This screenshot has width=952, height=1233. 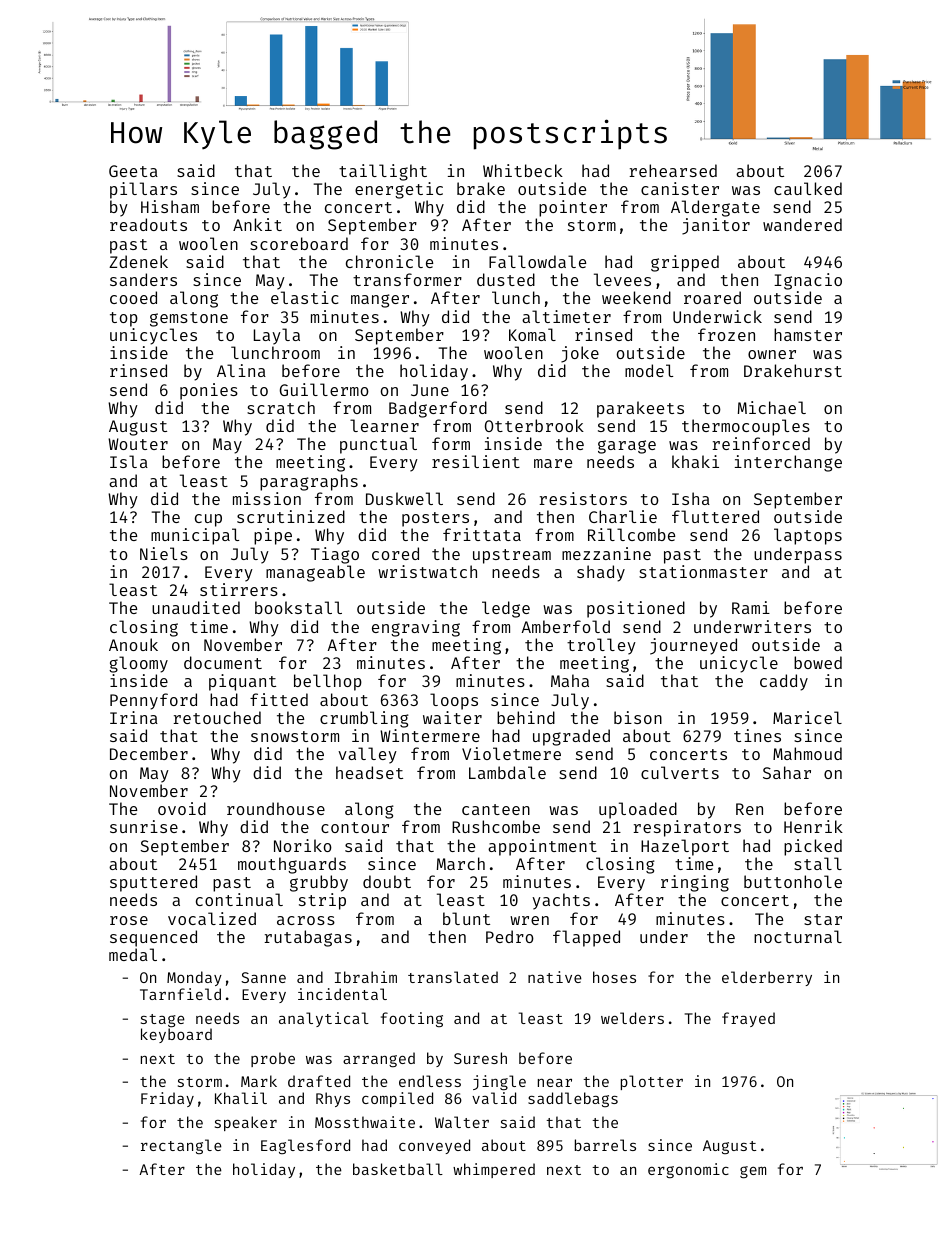 I want to click on star, so click(x=823, y=919).
